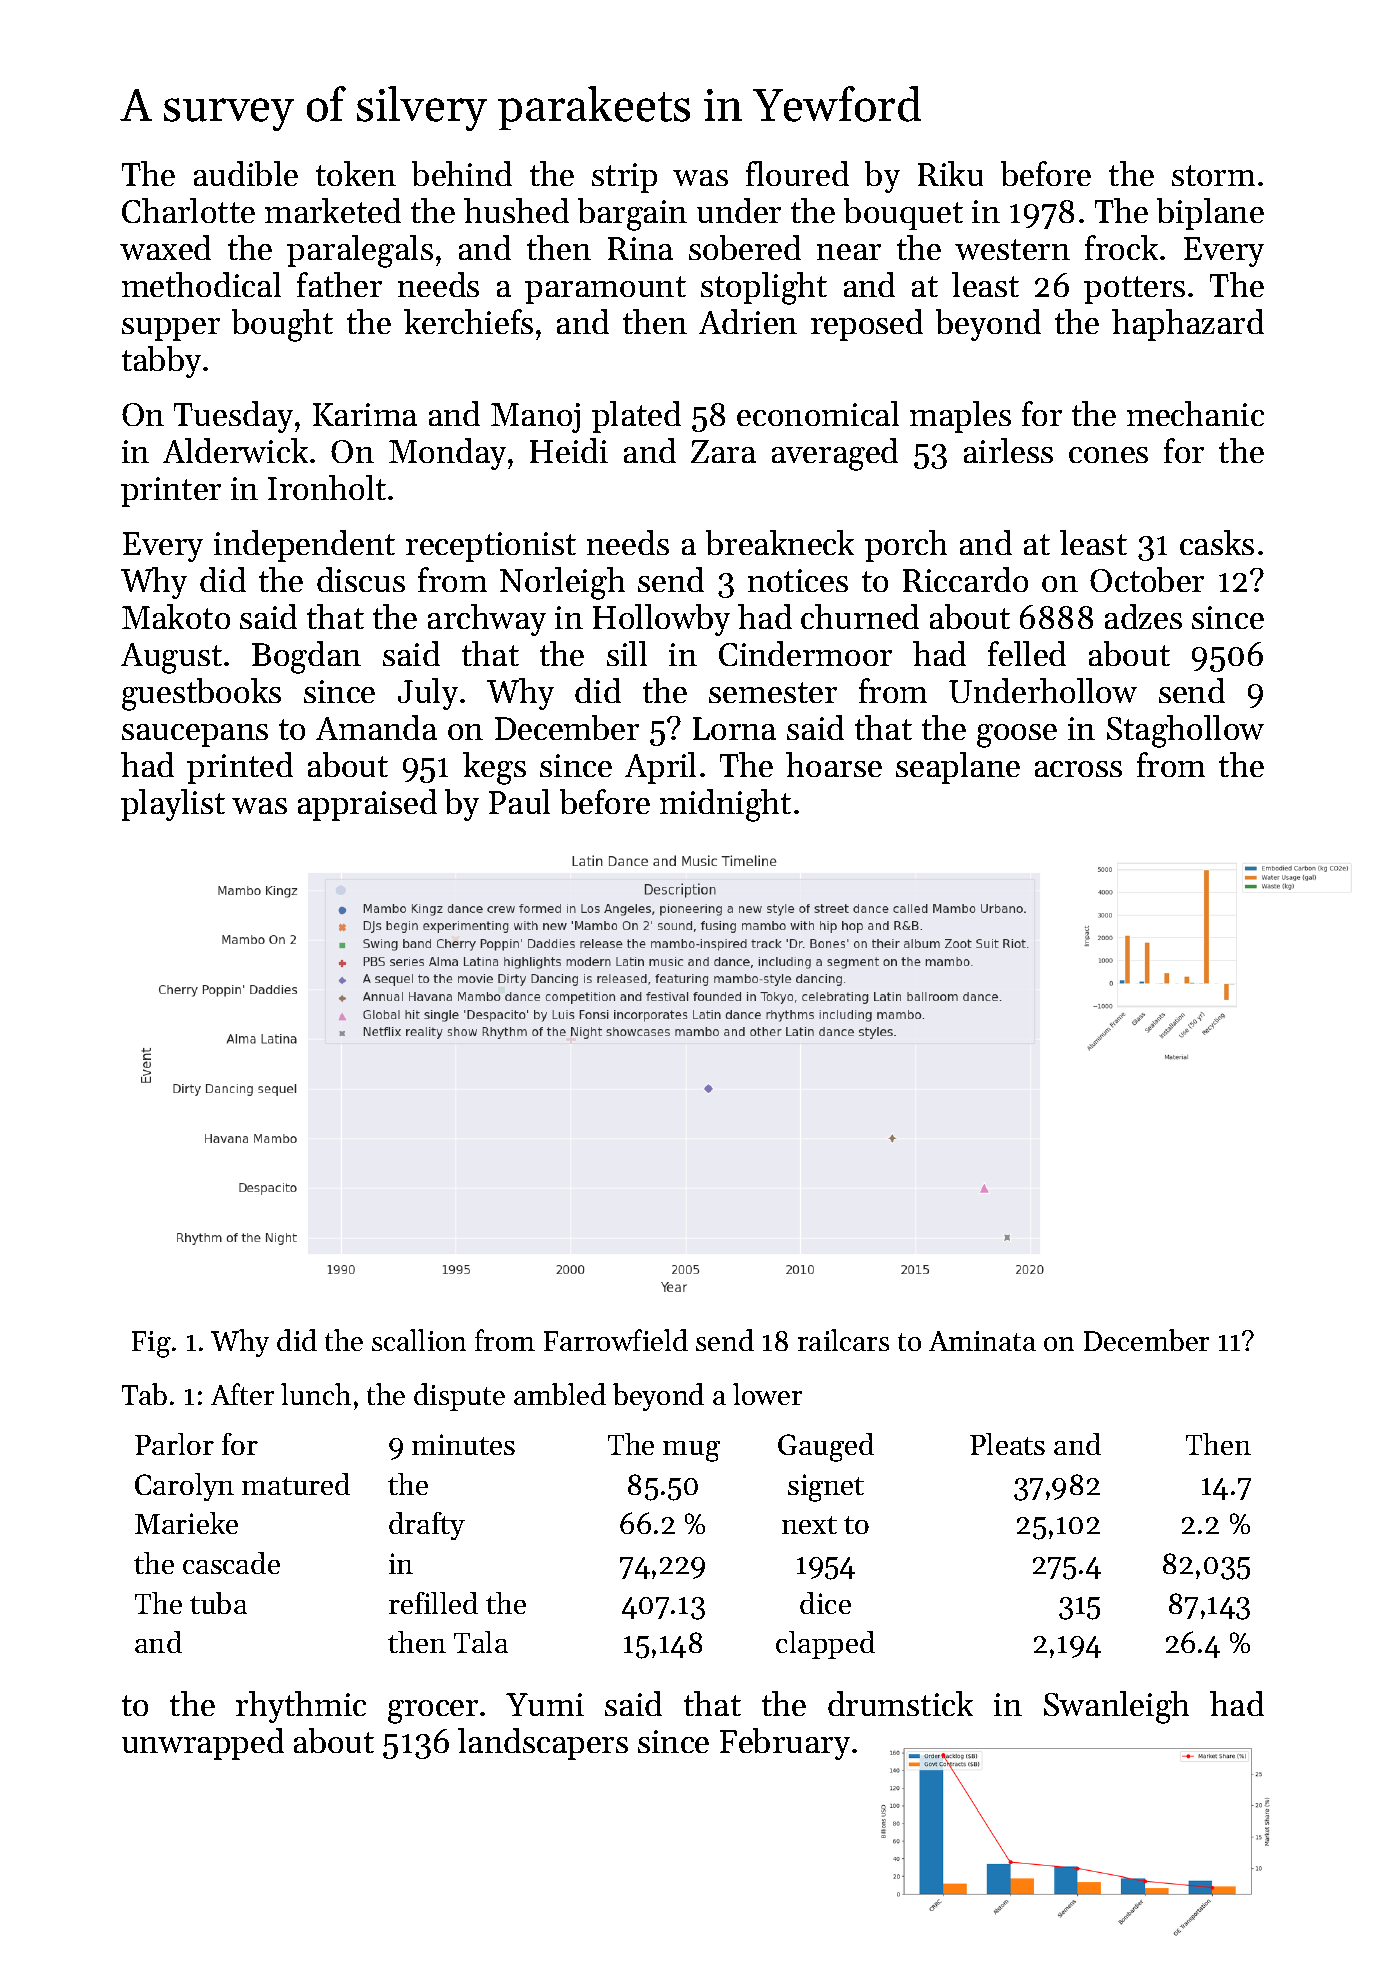 The image size is (1386, 1969). What do you see at coordinates (462, 173) in the screenshot?
I see `behind` at bounding box center [462, 173].
